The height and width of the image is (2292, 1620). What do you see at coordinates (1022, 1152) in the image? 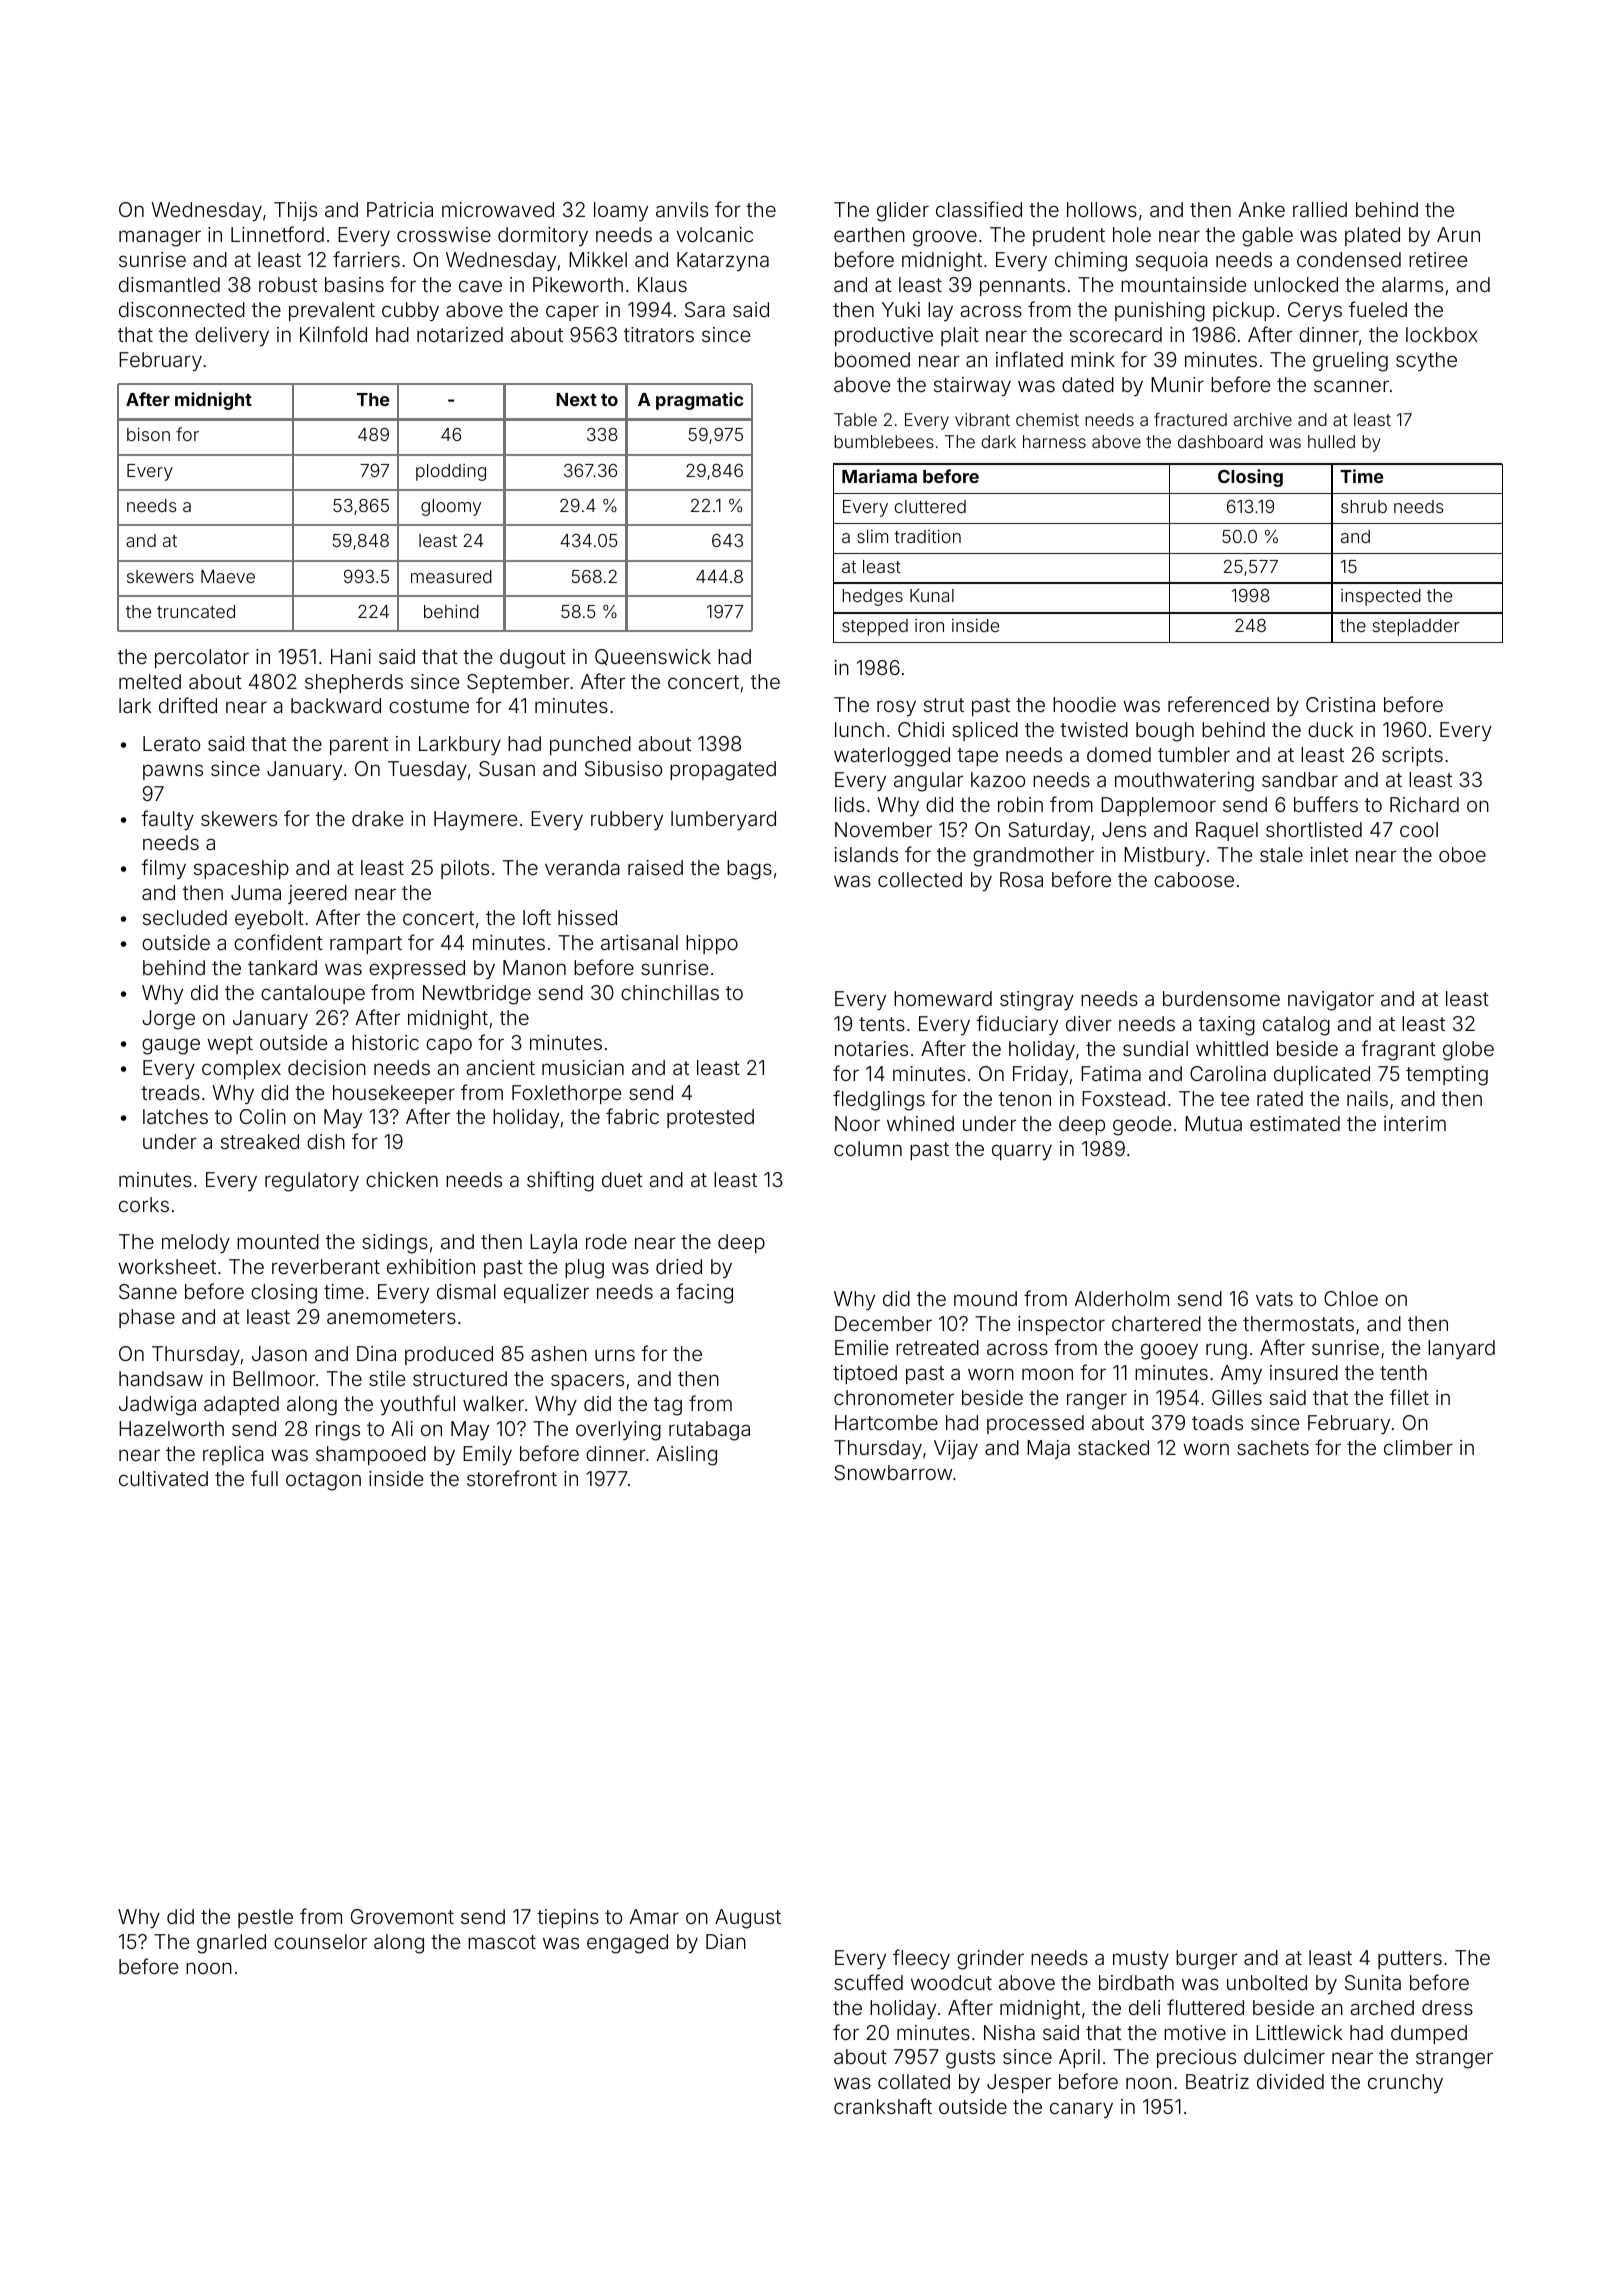
I see `quarry` at bounding box center [1022, 1152].
